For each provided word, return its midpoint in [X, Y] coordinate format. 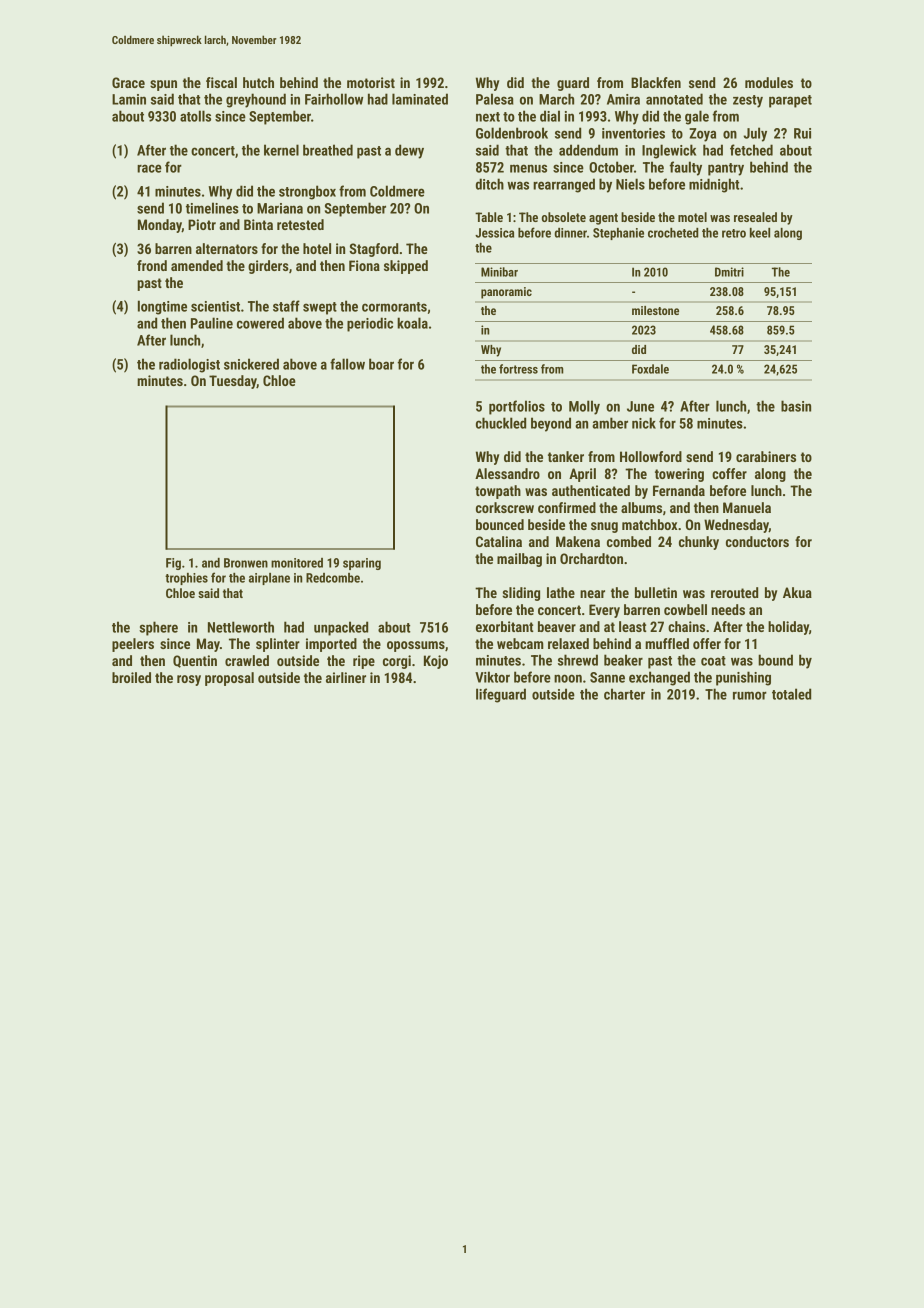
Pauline [212, 323]
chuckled [501, 423]
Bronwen [246, 563]
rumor [750, 695]
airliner [346, 677]
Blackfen [656, 82]
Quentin [195, 661]
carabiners [766, 456]
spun [163, 85]
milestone [655, 310]
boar [381, 364]
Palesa [495, 99]
